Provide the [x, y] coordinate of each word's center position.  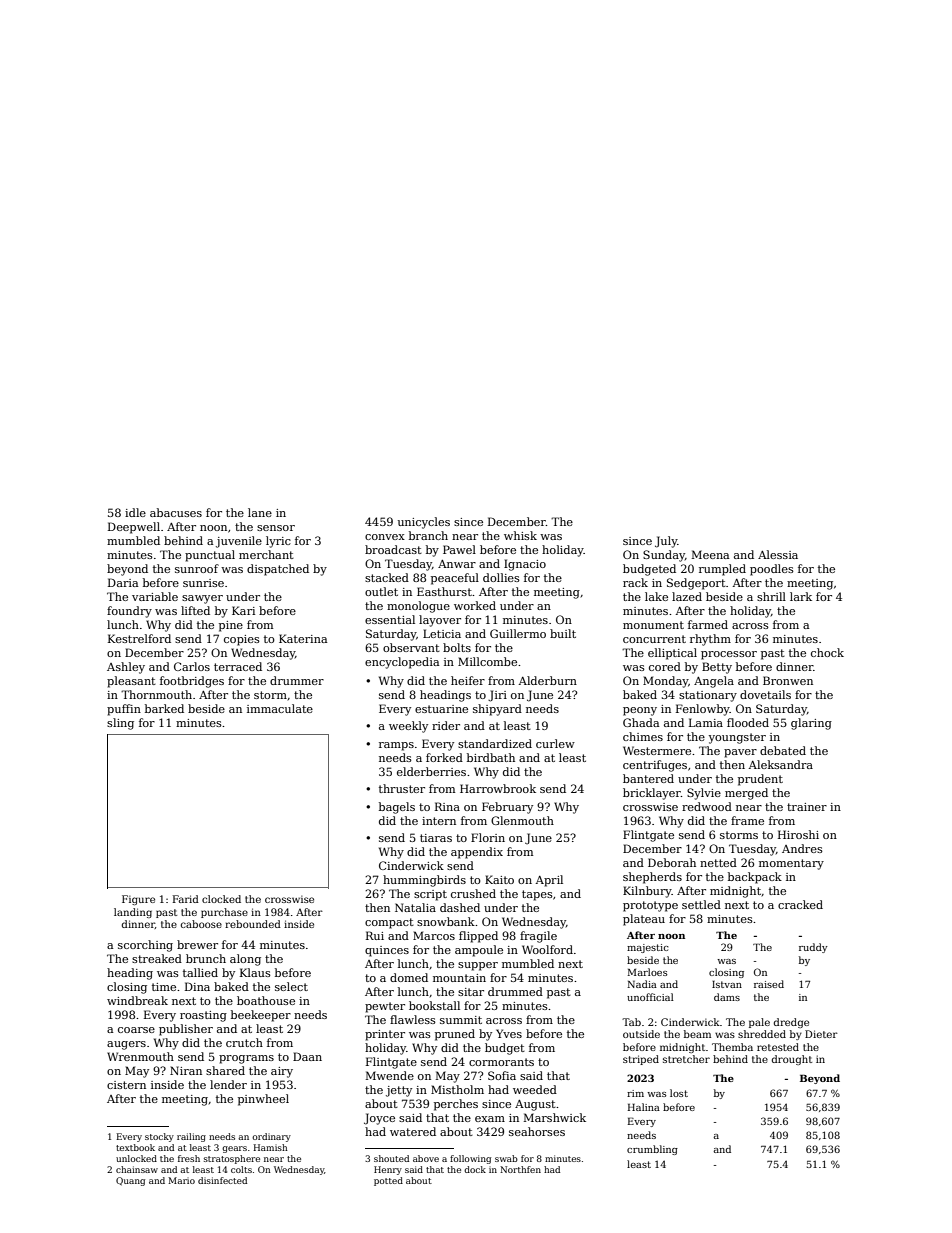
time [164, 987]
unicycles [424, 523]
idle [135, 512]
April [549, 881]
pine [231, 626]
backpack [755, 878]
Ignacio [525, 565]
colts [241, 1169]
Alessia [778, 554]
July [666, 542]
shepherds [652, 878]
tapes [537, 895]
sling [120, 724]
